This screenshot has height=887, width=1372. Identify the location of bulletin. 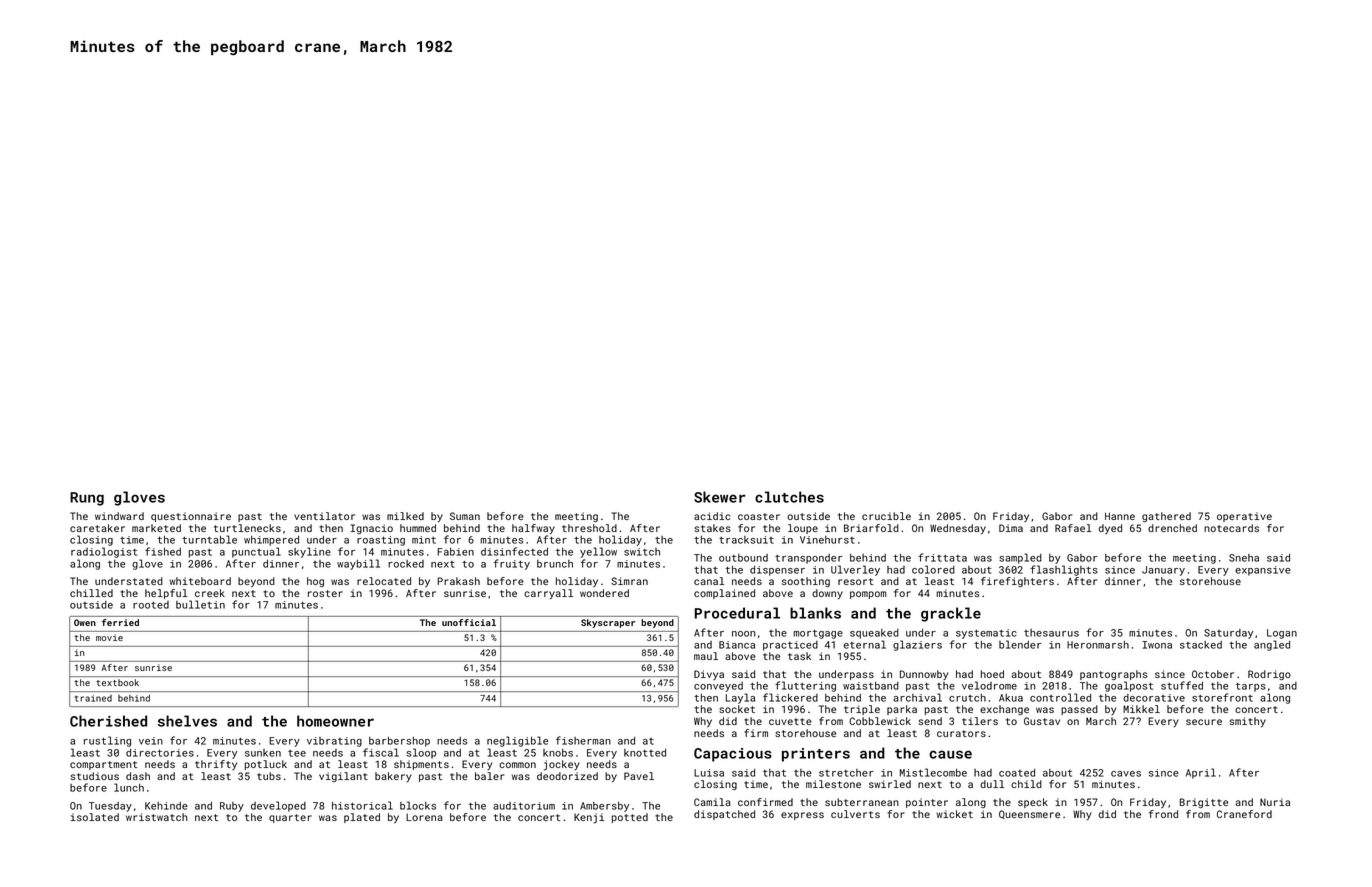
(200, 604).
